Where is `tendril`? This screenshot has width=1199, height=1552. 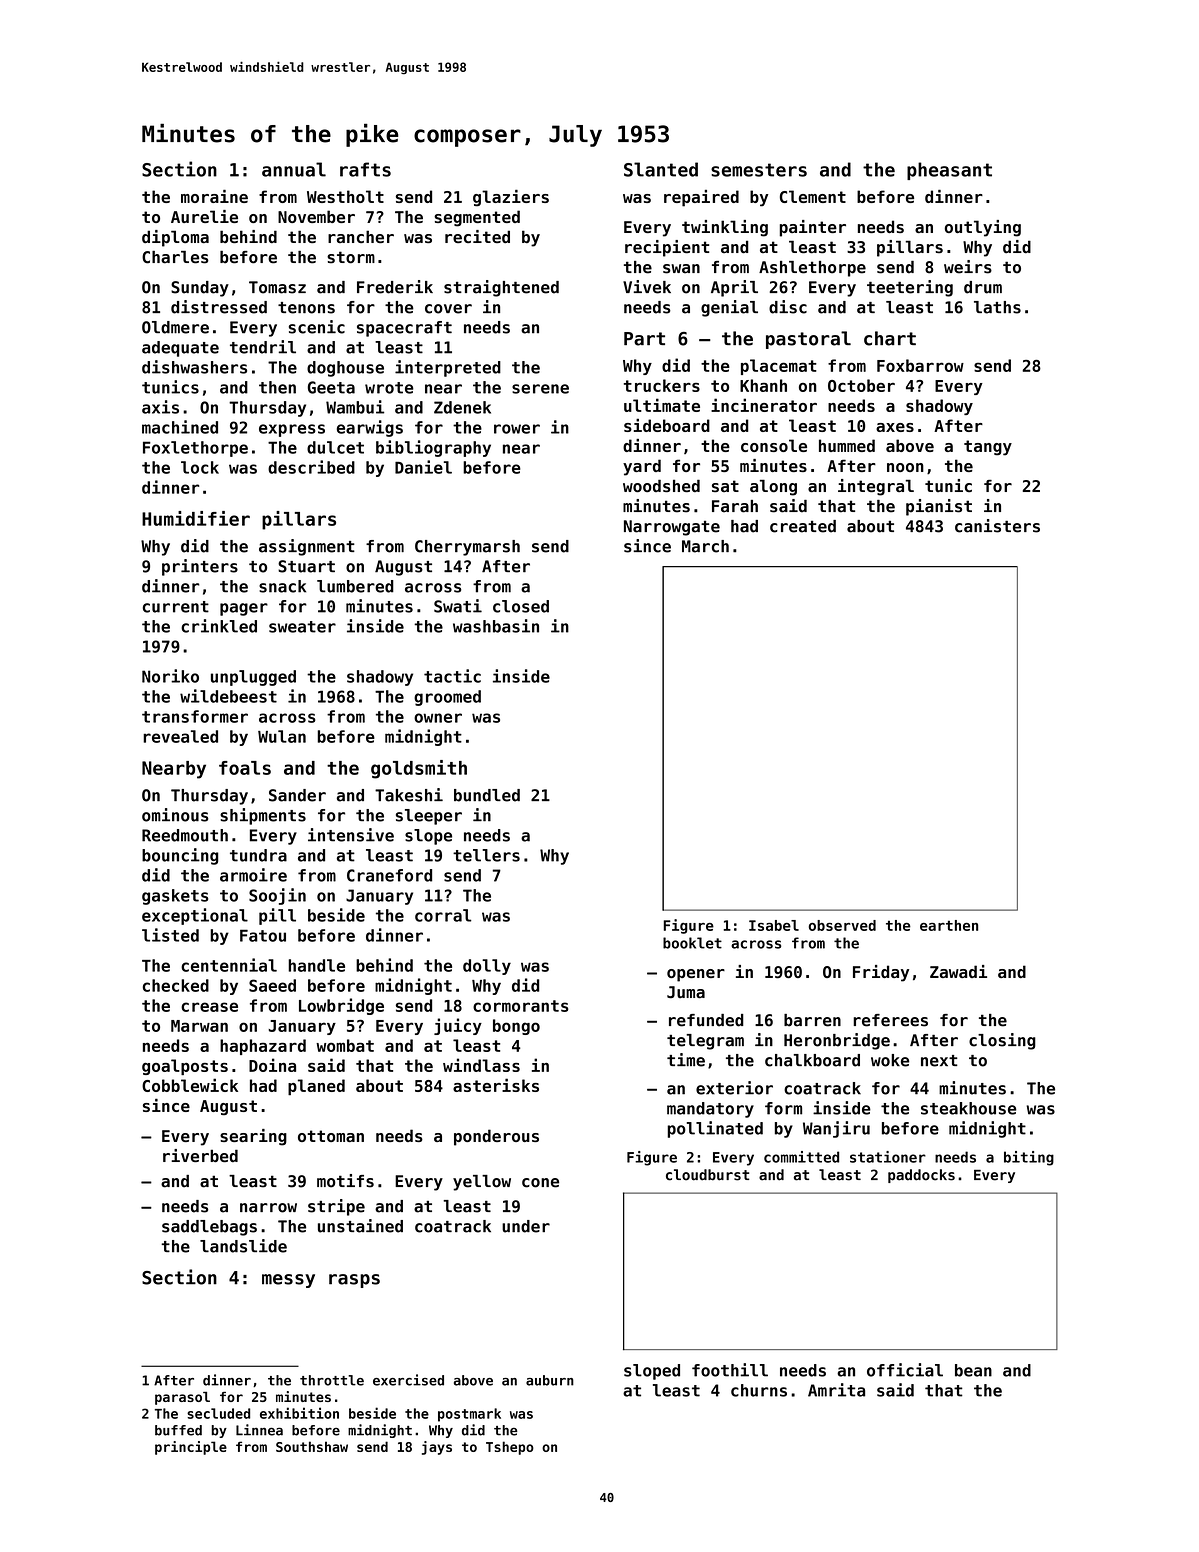
tendril is located at coordinates (263, 347).
